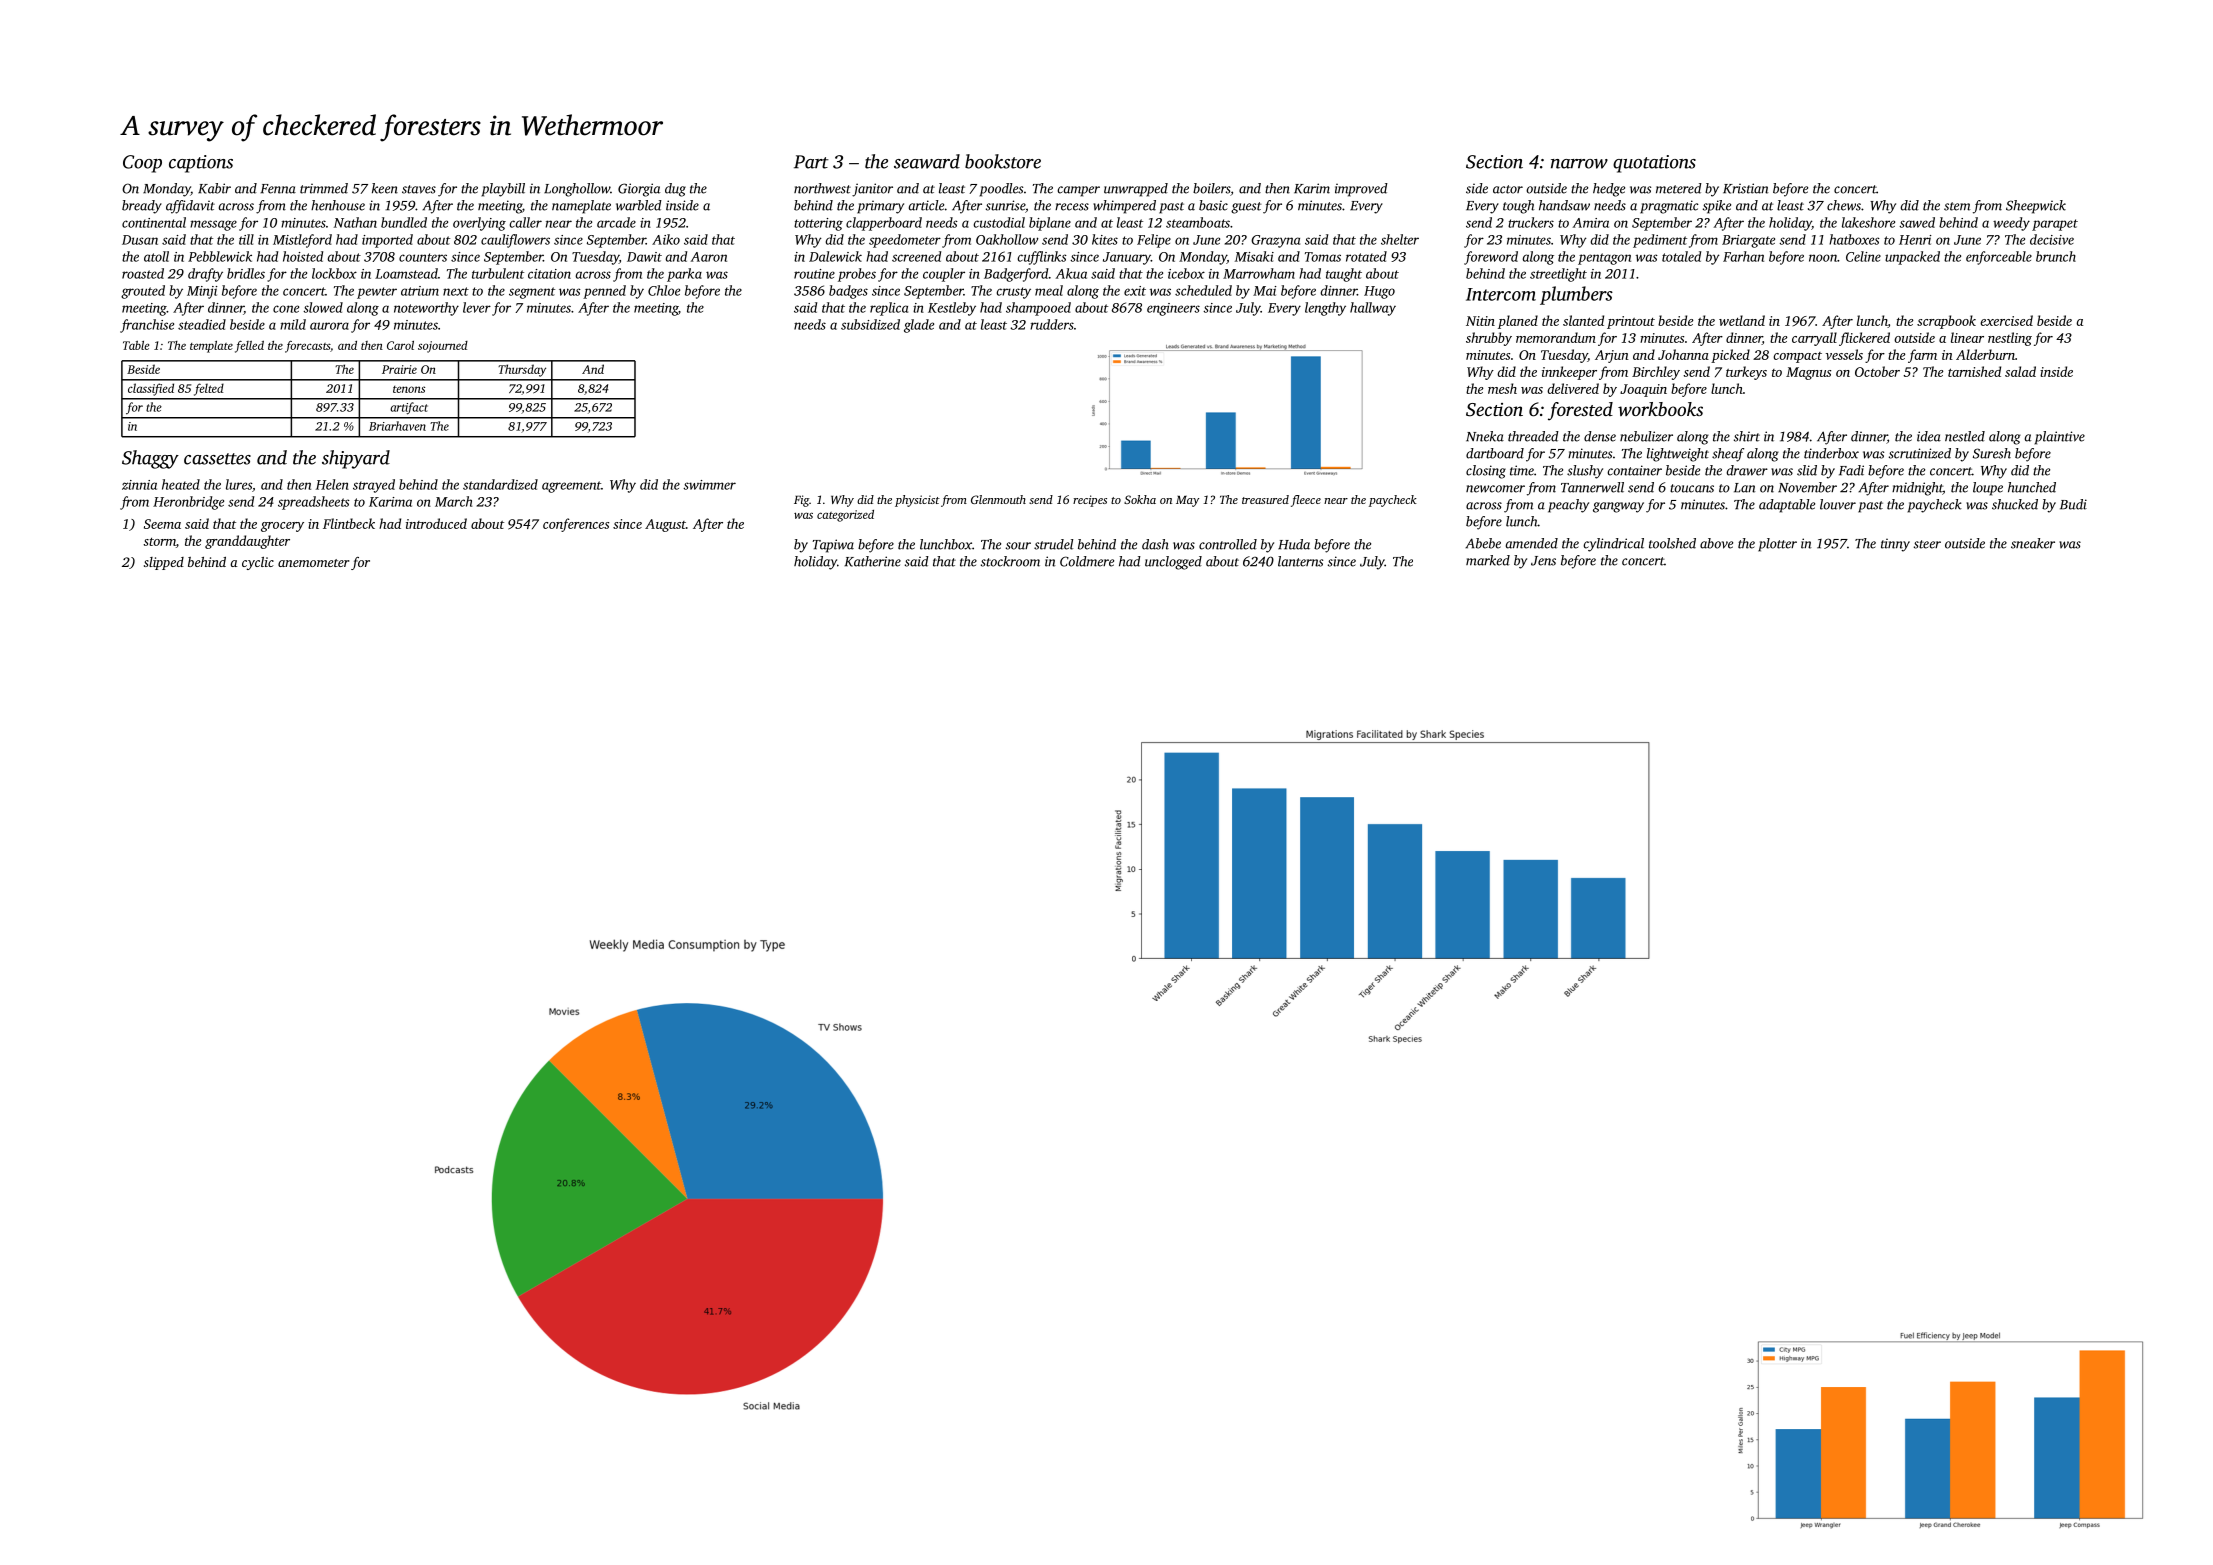 The height and width of the screenshot is (1565, 2213). What do you see at coordinates (927, 161) in the screenshot?
I see `seaward` at bounding box center [927, 161].
